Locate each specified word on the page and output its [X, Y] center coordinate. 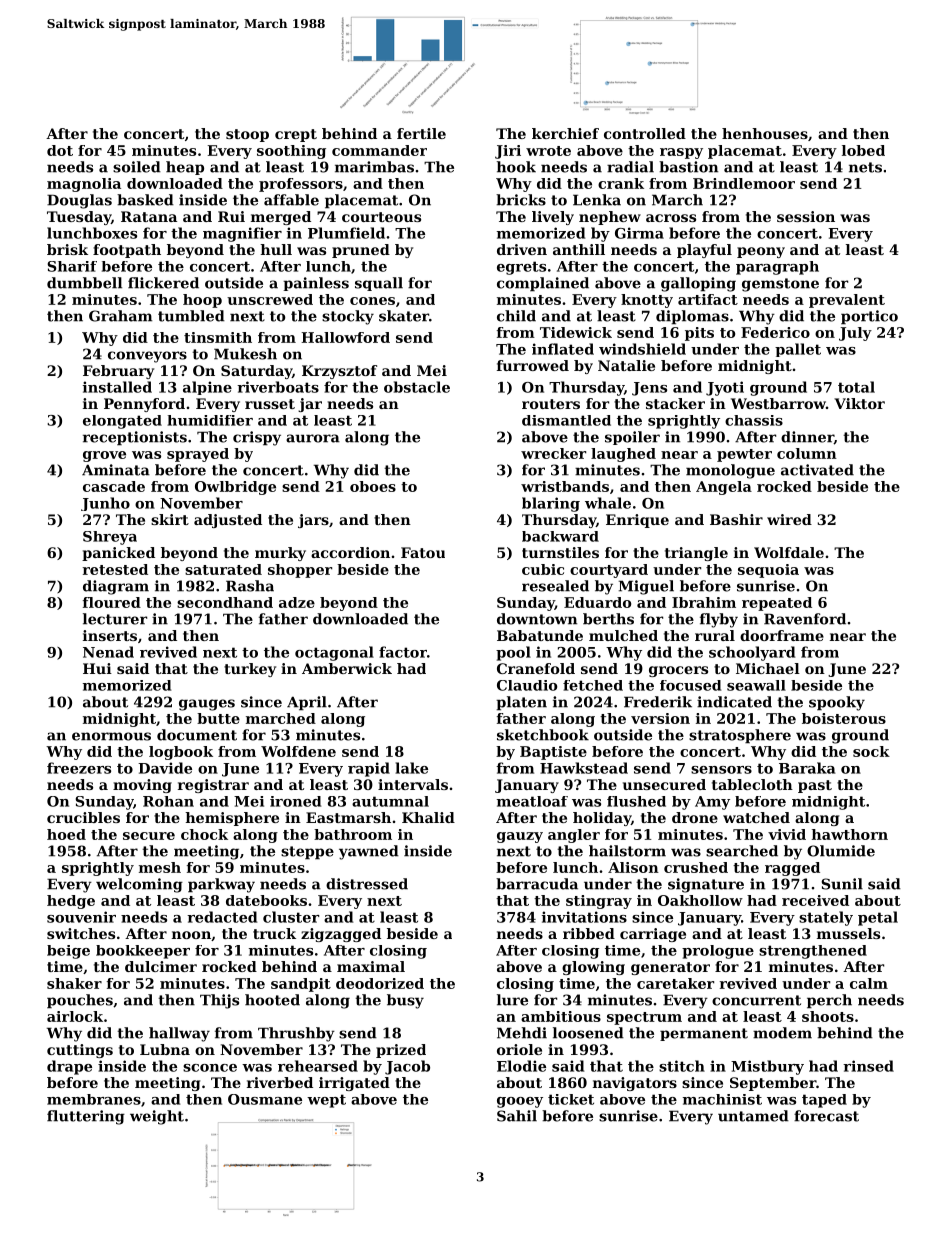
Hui [97, 668]
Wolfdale [789, 552]
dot [60, 150]
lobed [863, 150]
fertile [421, 133]
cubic [543, 569]
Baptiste [553, 753]
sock [871, 751]
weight [157, 1117]
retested [115, 569]
